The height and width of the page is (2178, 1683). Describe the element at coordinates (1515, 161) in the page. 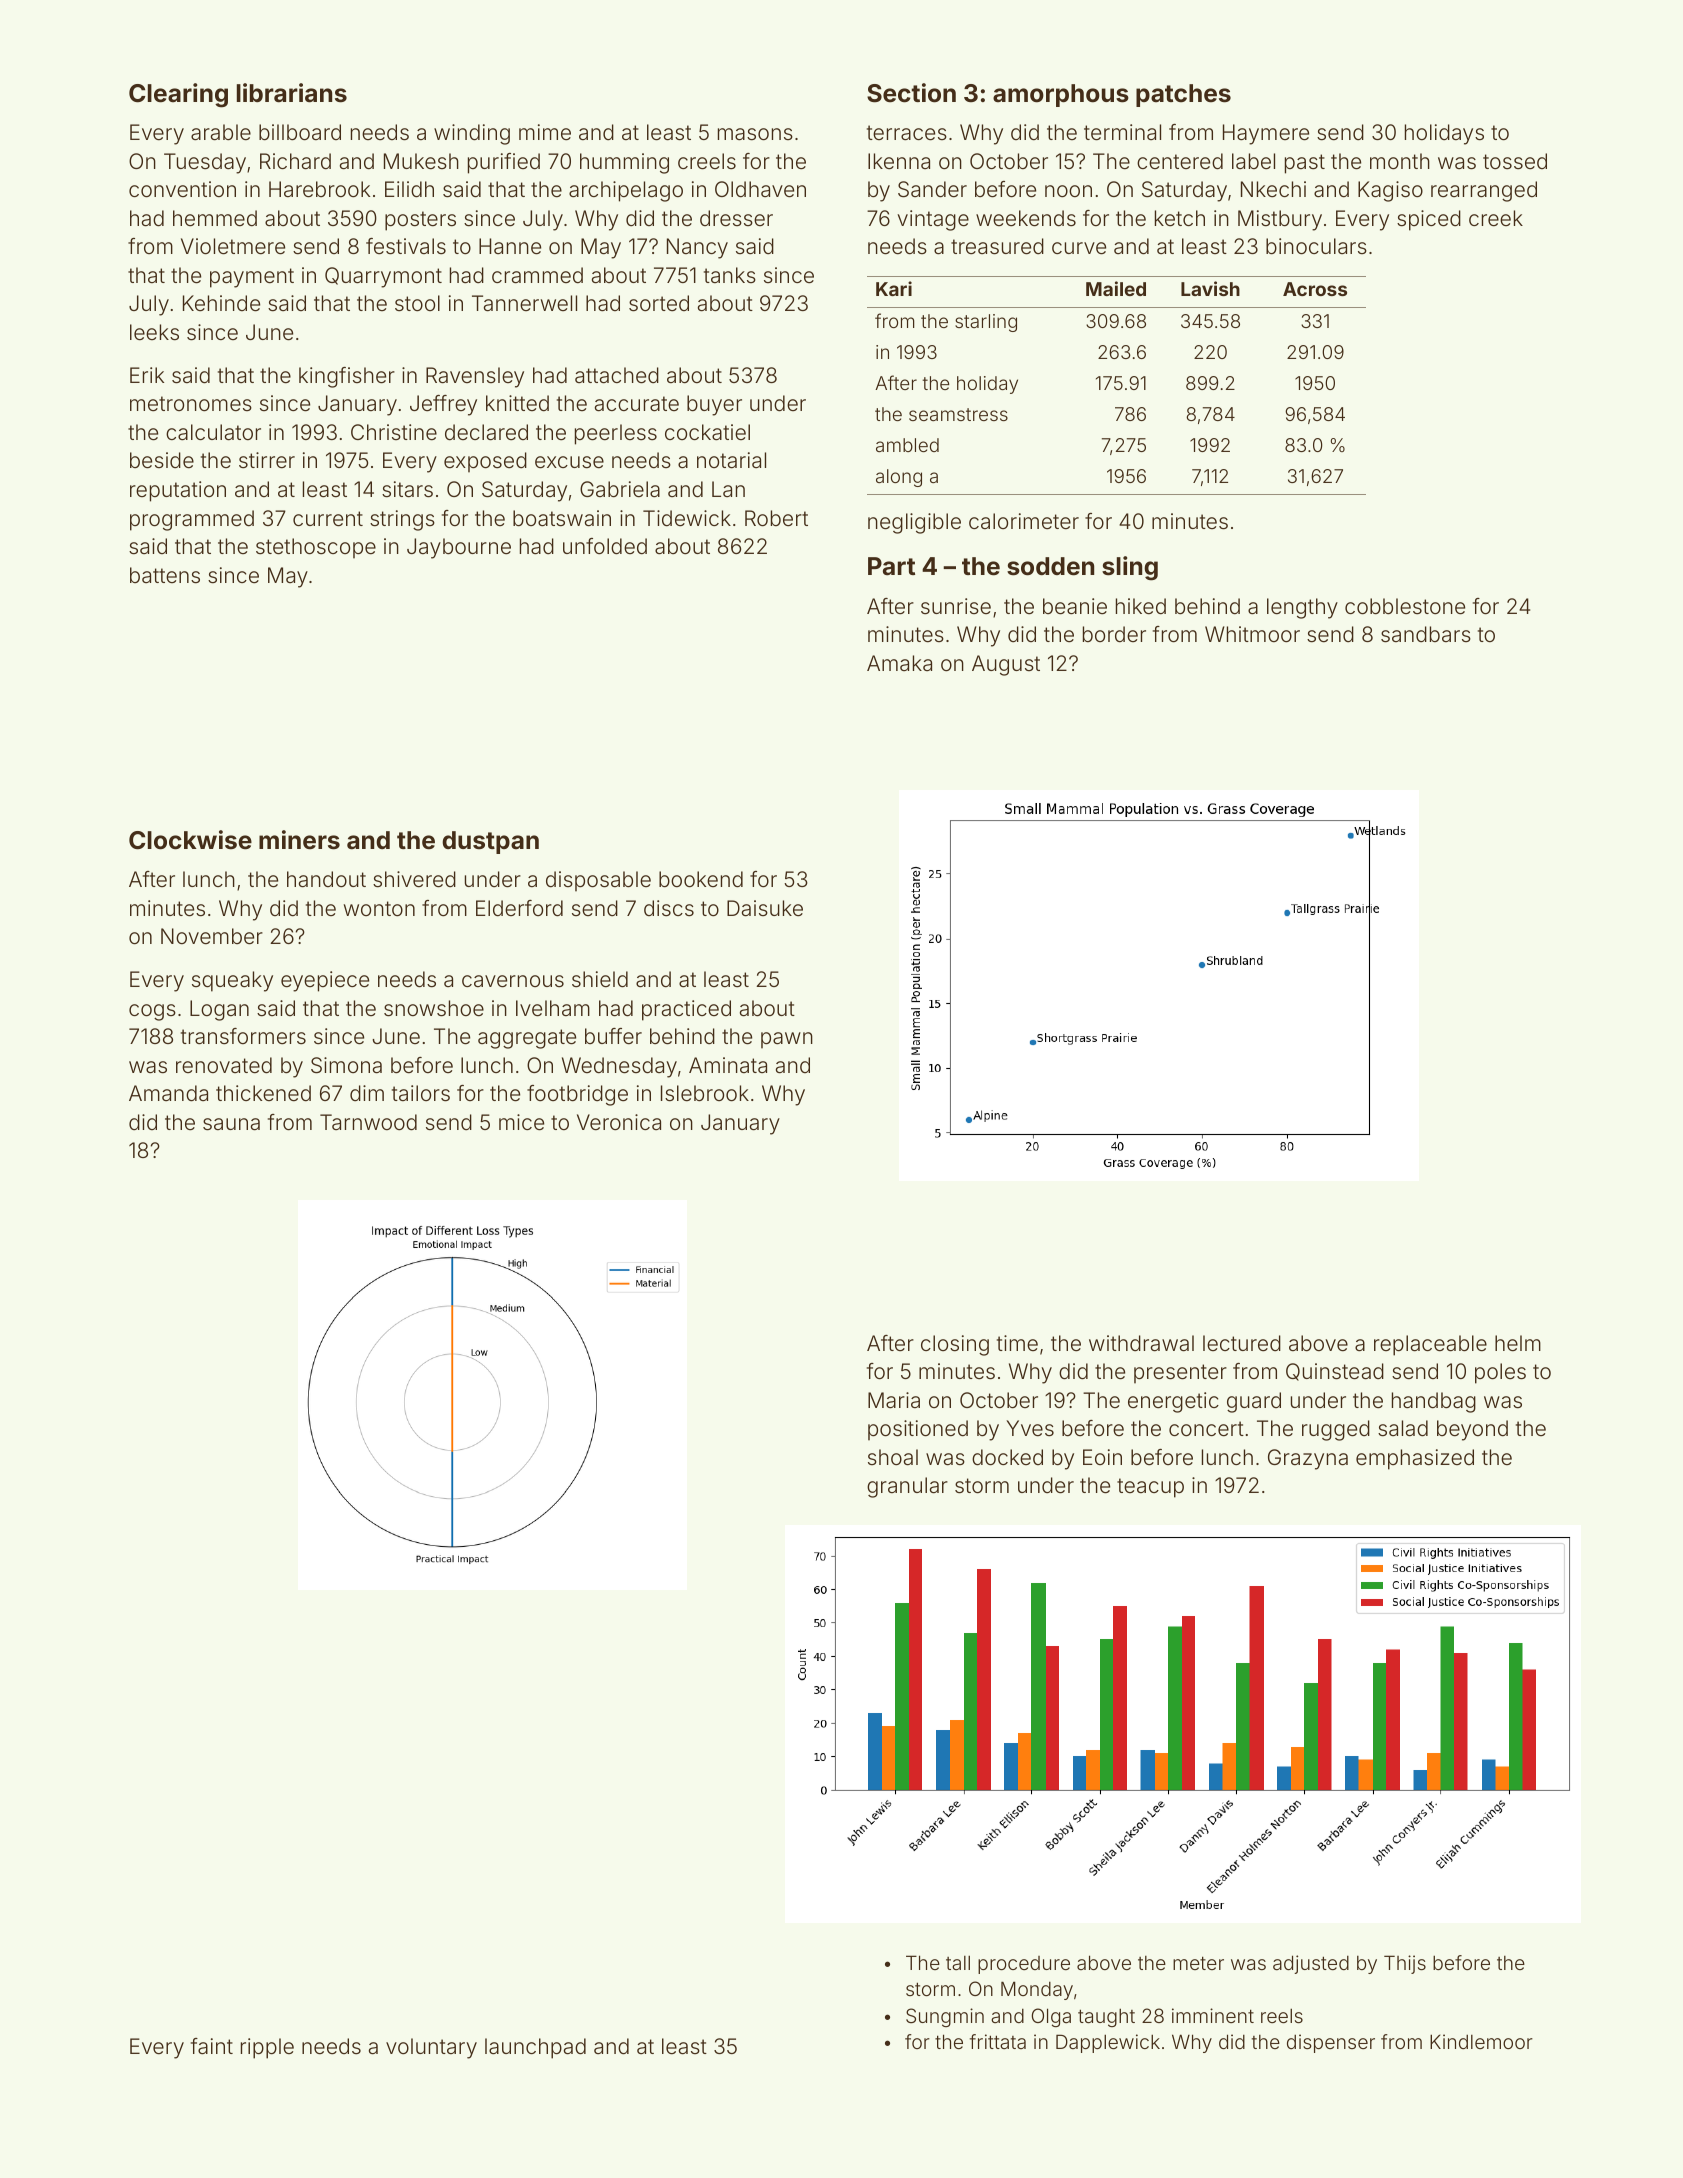

I see `tossed` at that location.
